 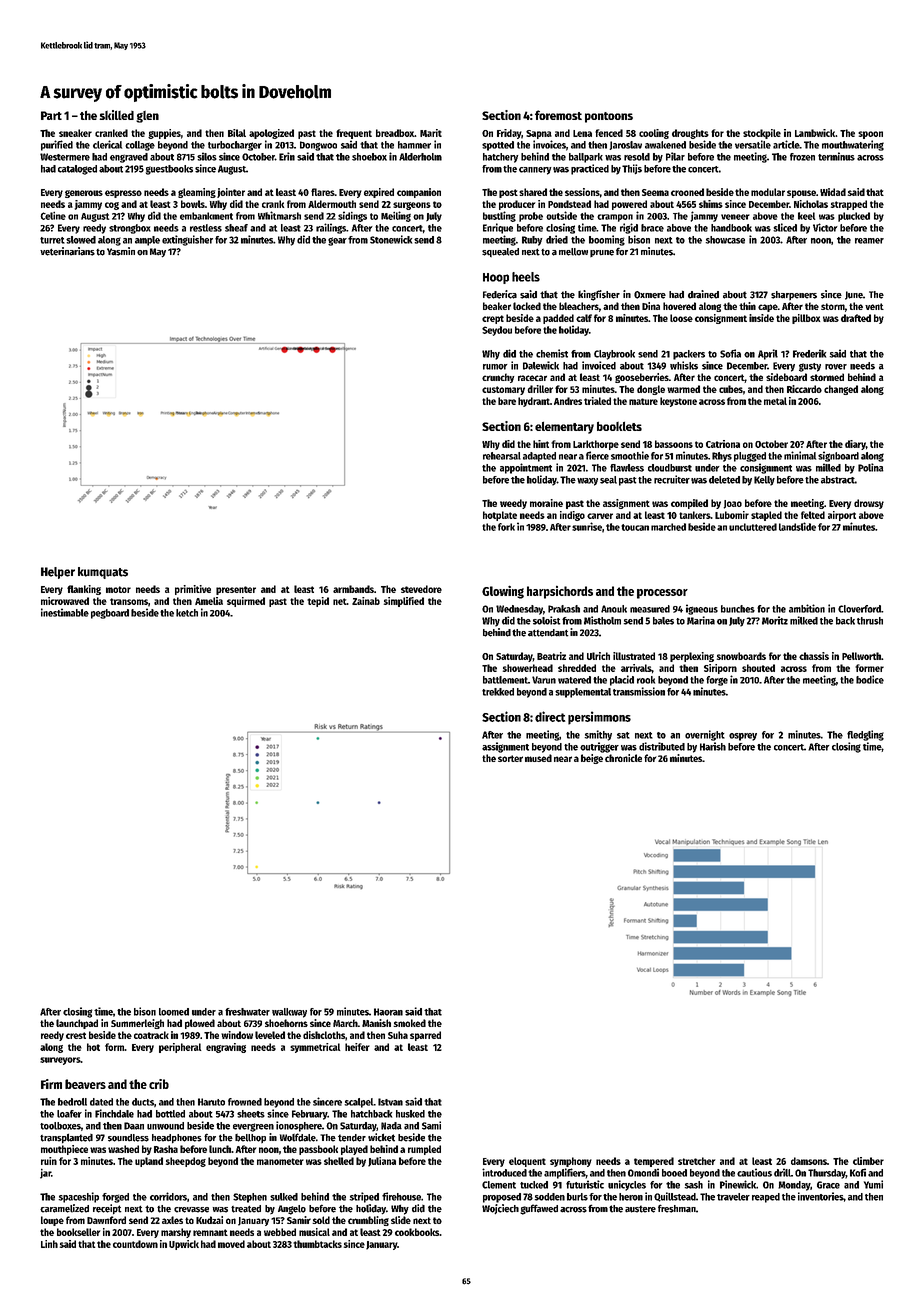 What do you see at coordinates (420, 157) in the screenshot?
I see `Alderholm` at bounding box center [420, 157].
